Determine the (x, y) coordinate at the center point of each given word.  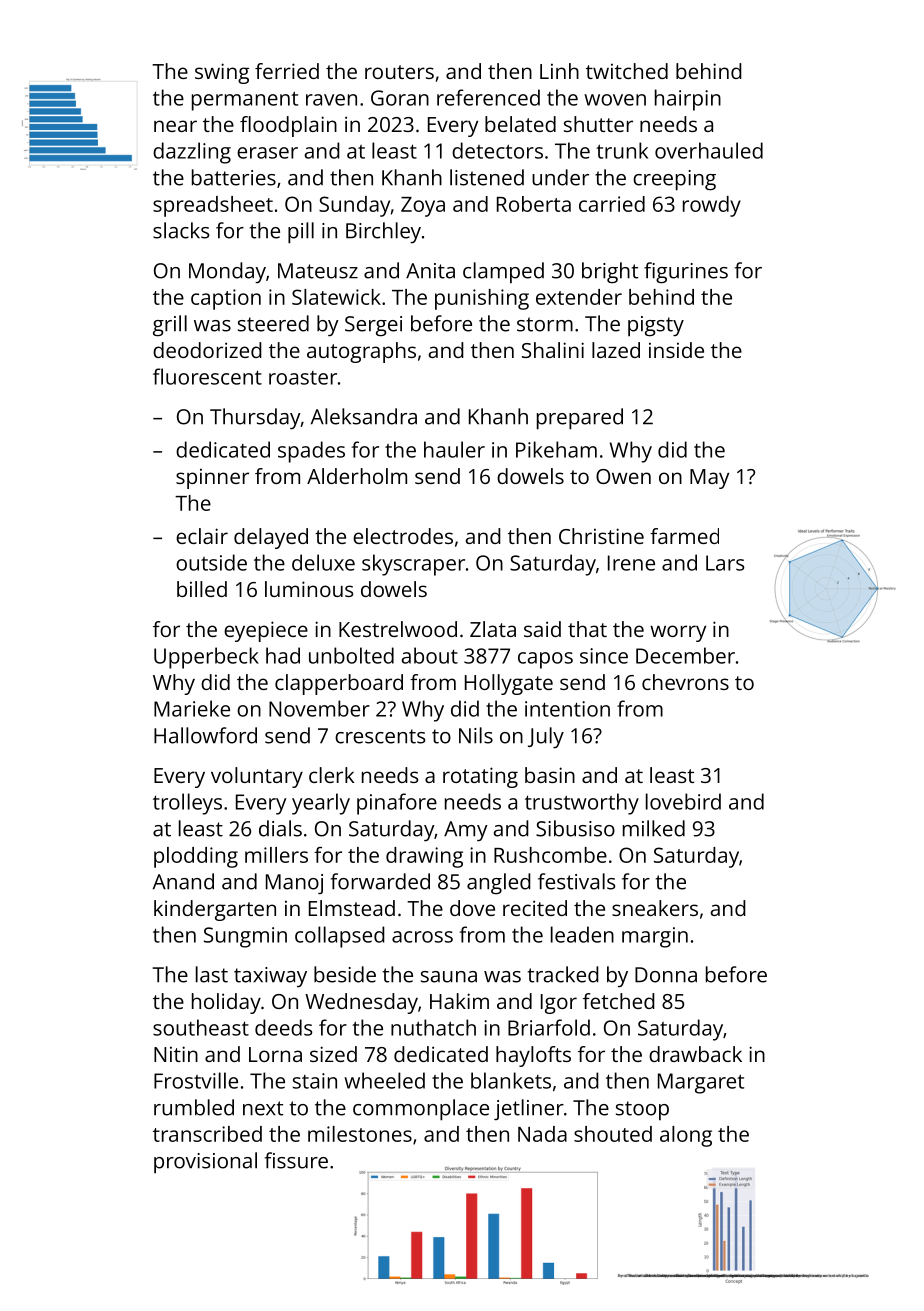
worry (678, 633)
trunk (622, 150)
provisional (205, 1163)
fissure (296, 1160)
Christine (601, 536)
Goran (400, 98)
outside (211, 562)
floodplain (288, 126)
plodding (196, 857)
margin (655, 937)
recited (535, 908)
